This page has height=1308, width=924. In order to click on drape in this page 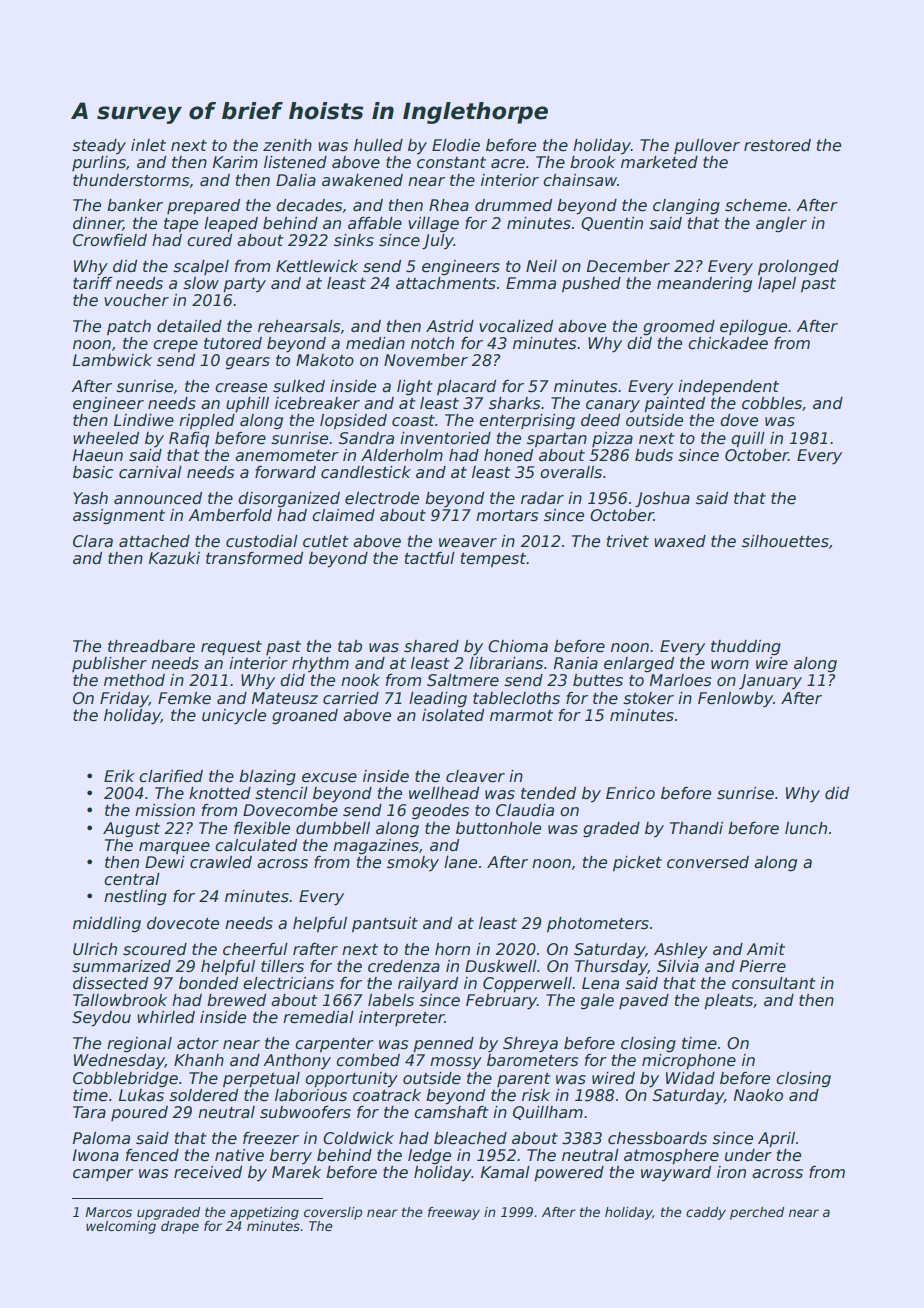, I will do `click(180, 1227)`.
